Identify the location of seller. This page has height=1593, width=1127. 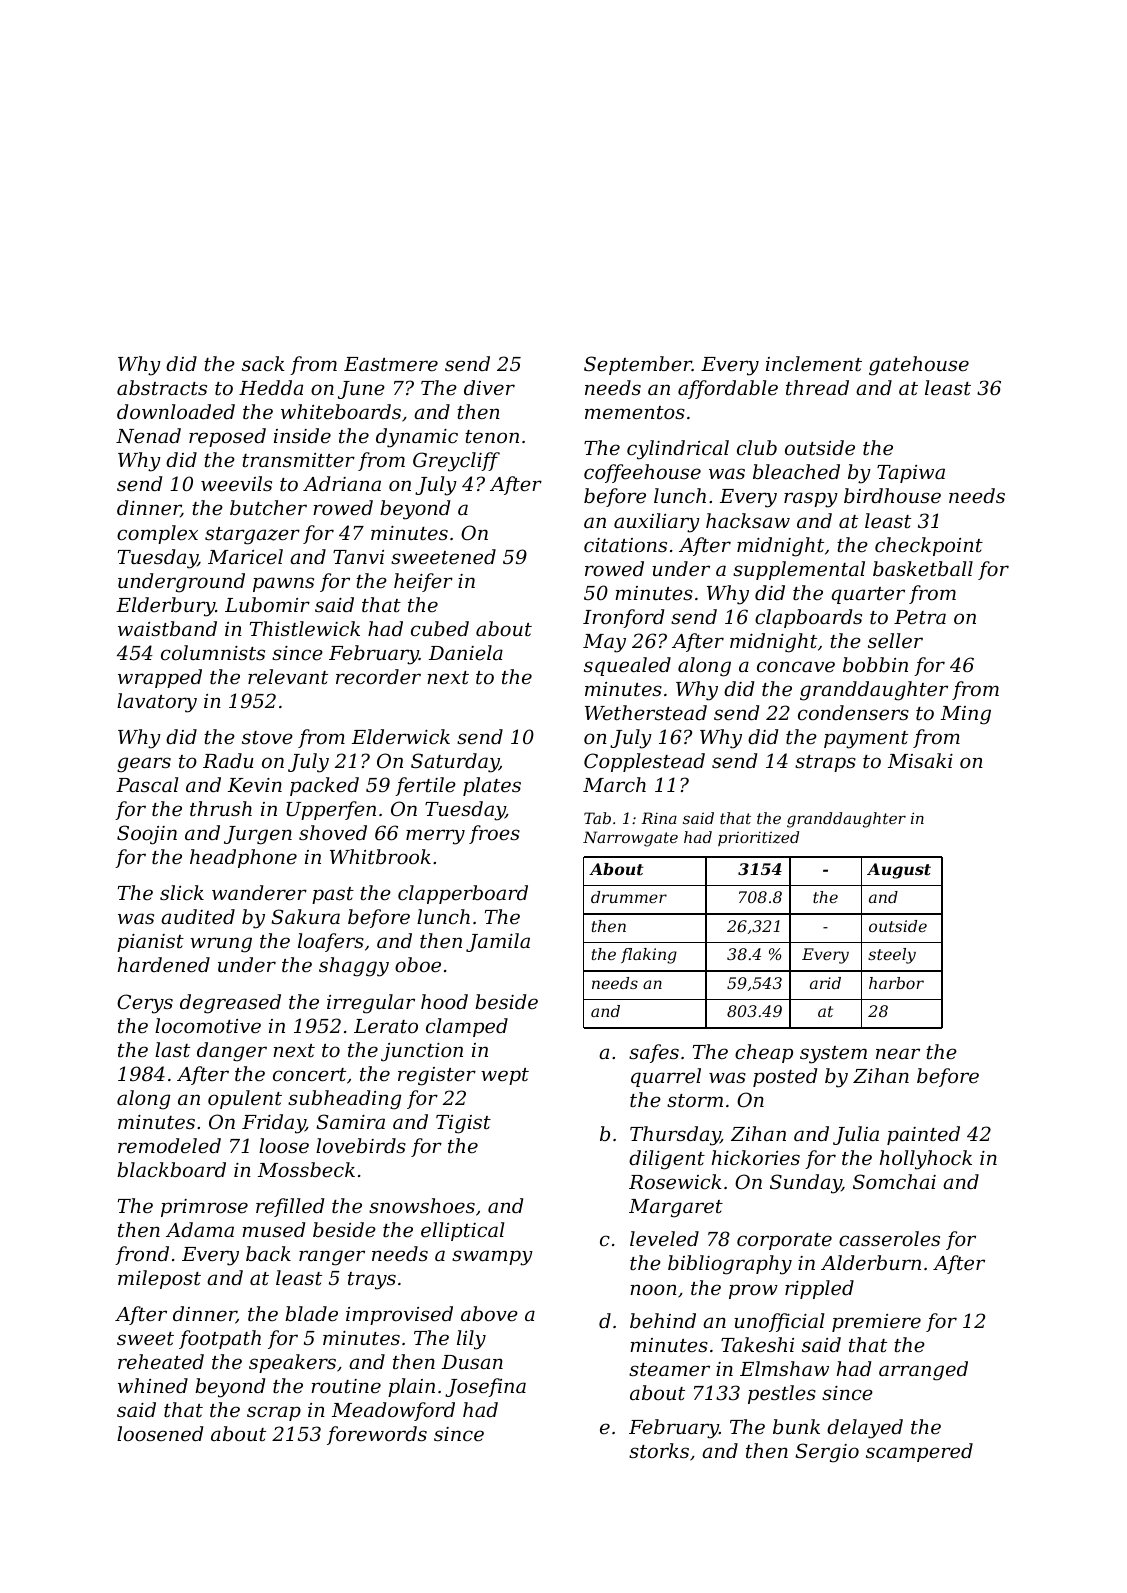
(895, 640).
